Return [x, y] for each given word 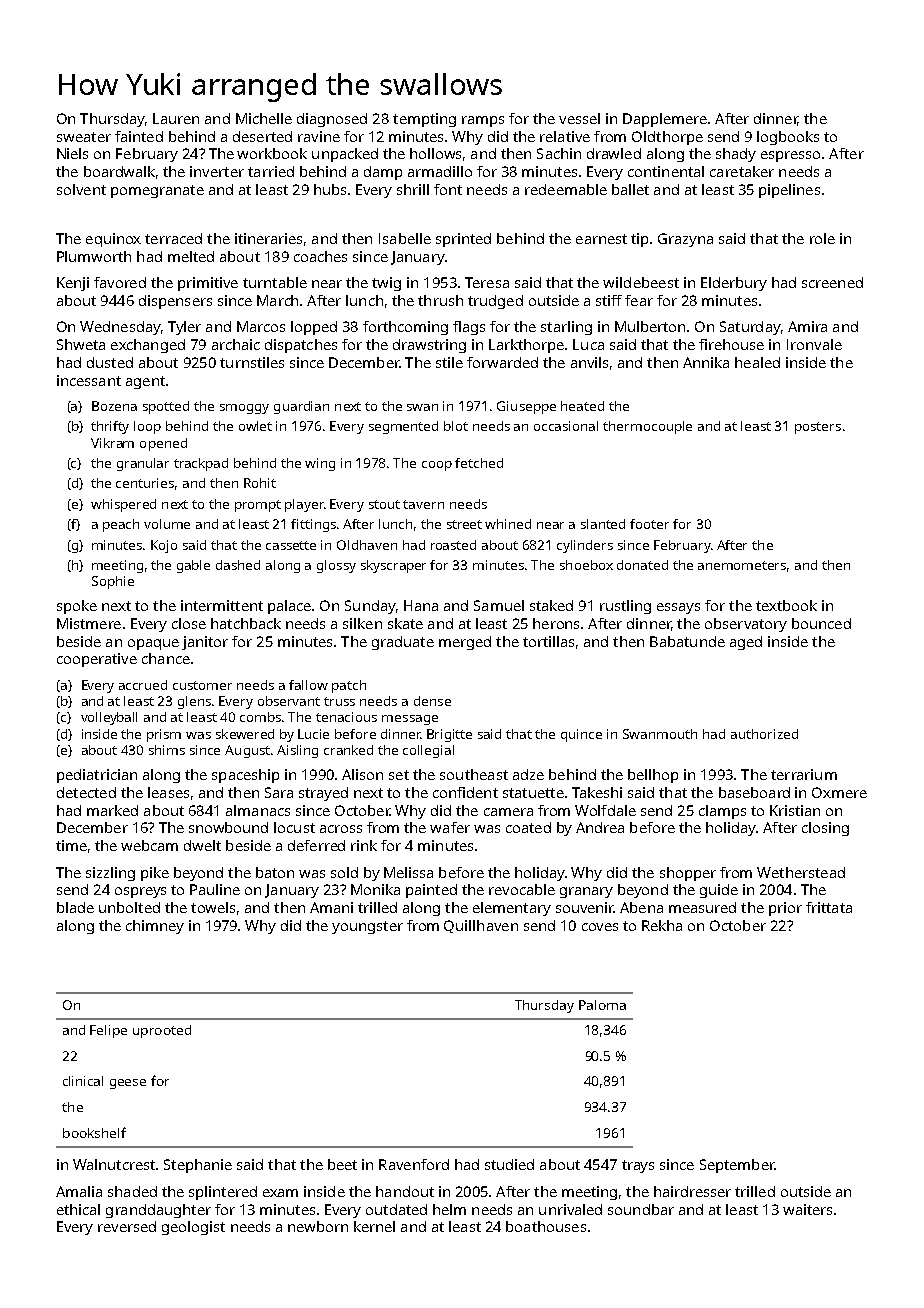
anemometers [742, 565]
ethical [78, 1209]
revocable [522, 889]
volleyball [109, 718]
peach [121, 525]
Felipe [108, 1031]
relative [565, 136]
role [822, 238]
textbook [786, 605]
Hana [421, 605]
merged [465, 643]
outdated [396, 1209]
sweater [84, 137]
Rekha [662, 925]
